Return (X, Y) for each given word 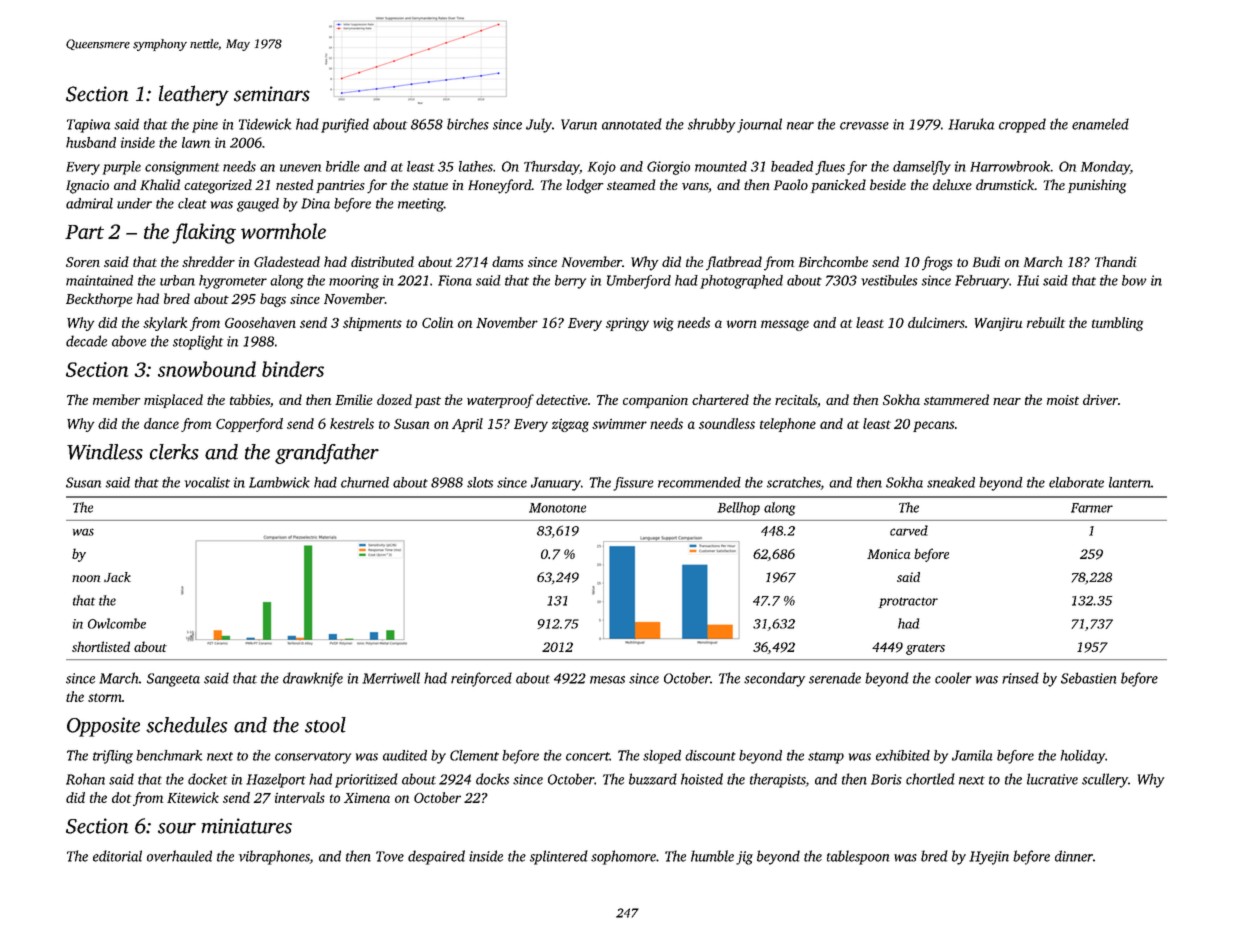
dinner (1074, 856)
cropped (1022, 125)
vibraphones (274, 857)
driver (1100, 399)
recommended (699, 482)
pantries (340, 186)
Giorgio (668, 168)
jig (744, 858)
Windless (105, 452)
